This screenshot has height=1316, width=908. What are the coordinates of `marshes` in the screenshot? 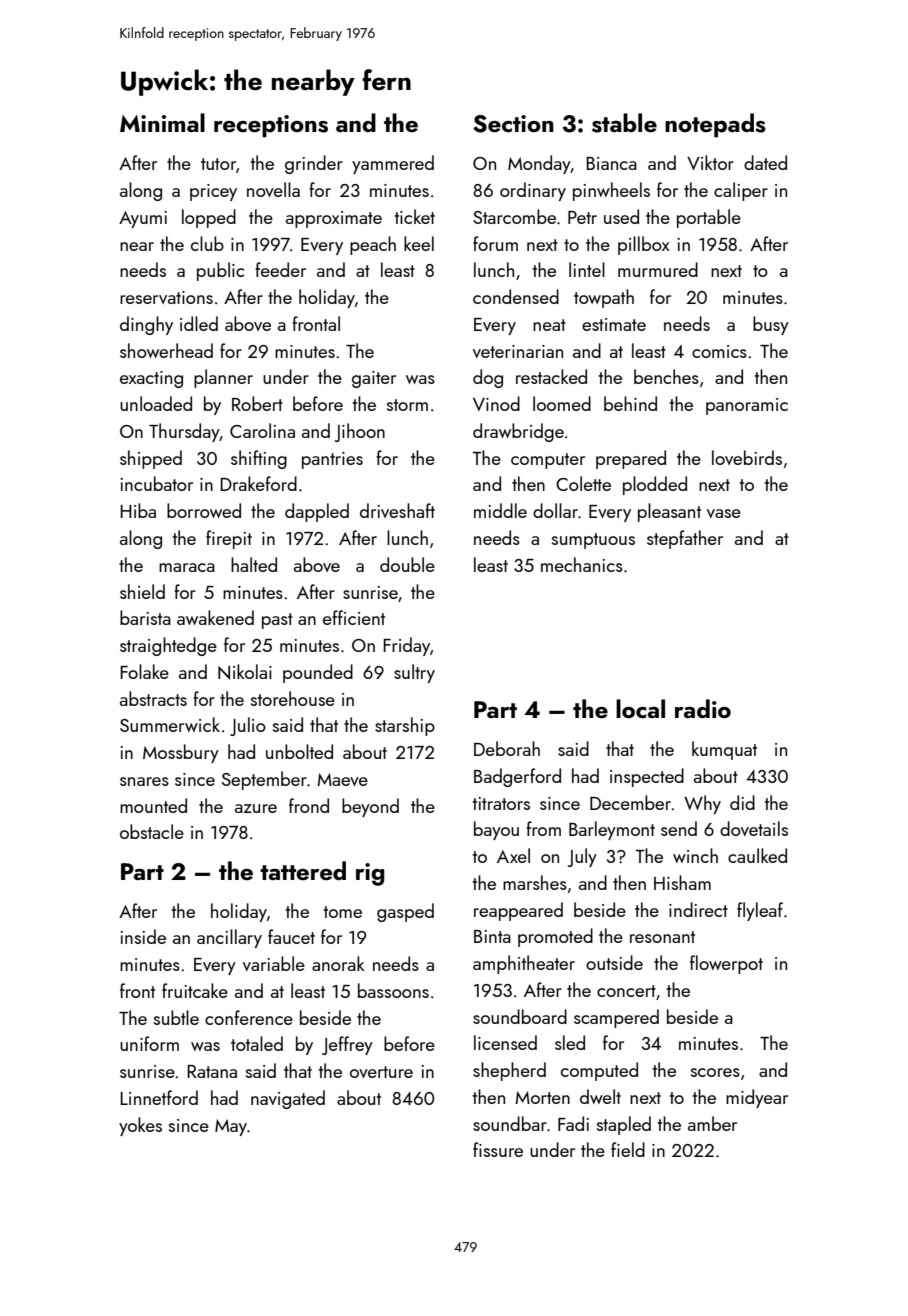 It's located at (535, 882).
